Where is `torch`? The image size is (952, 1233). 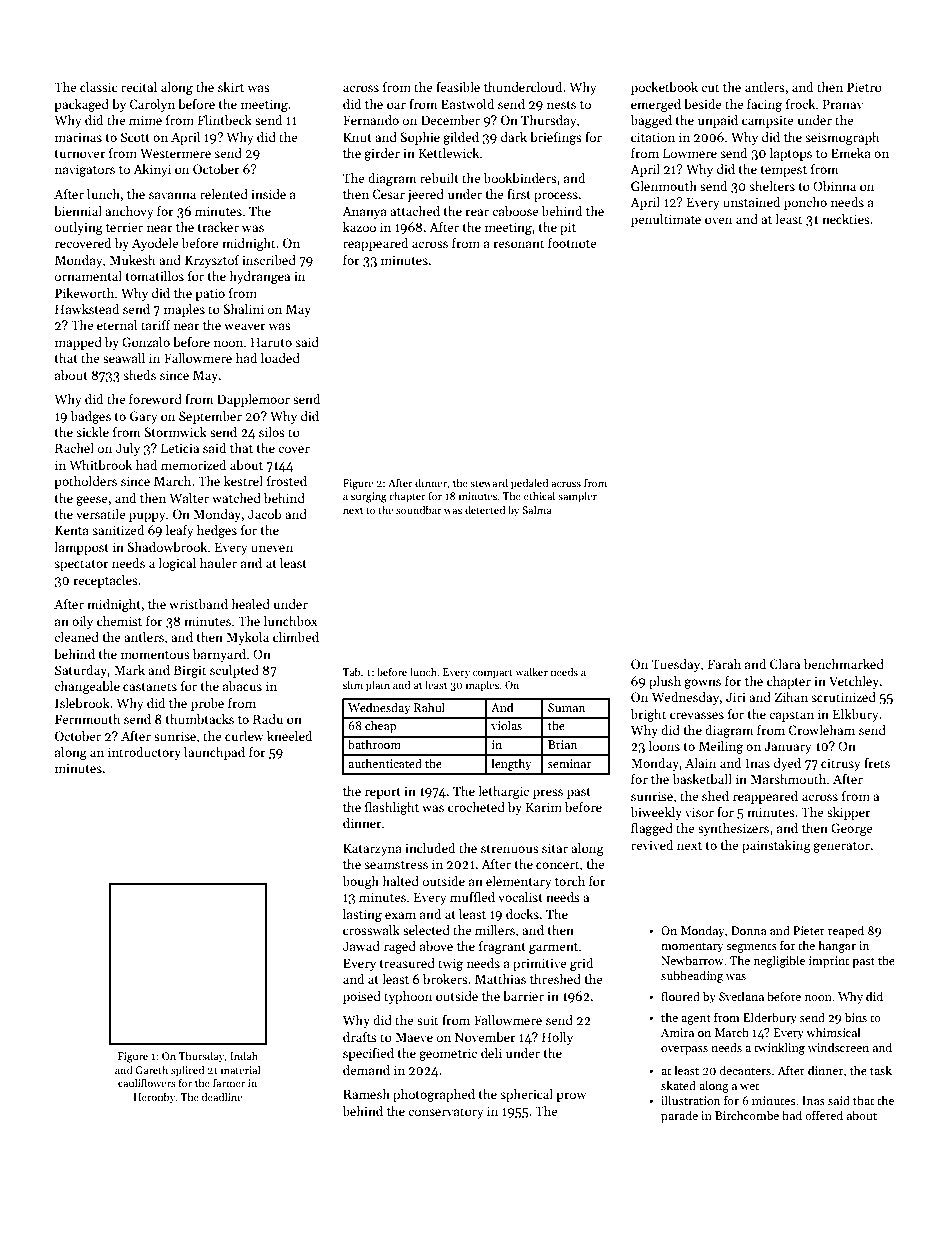
torch is located at coordinates (570, 881).
